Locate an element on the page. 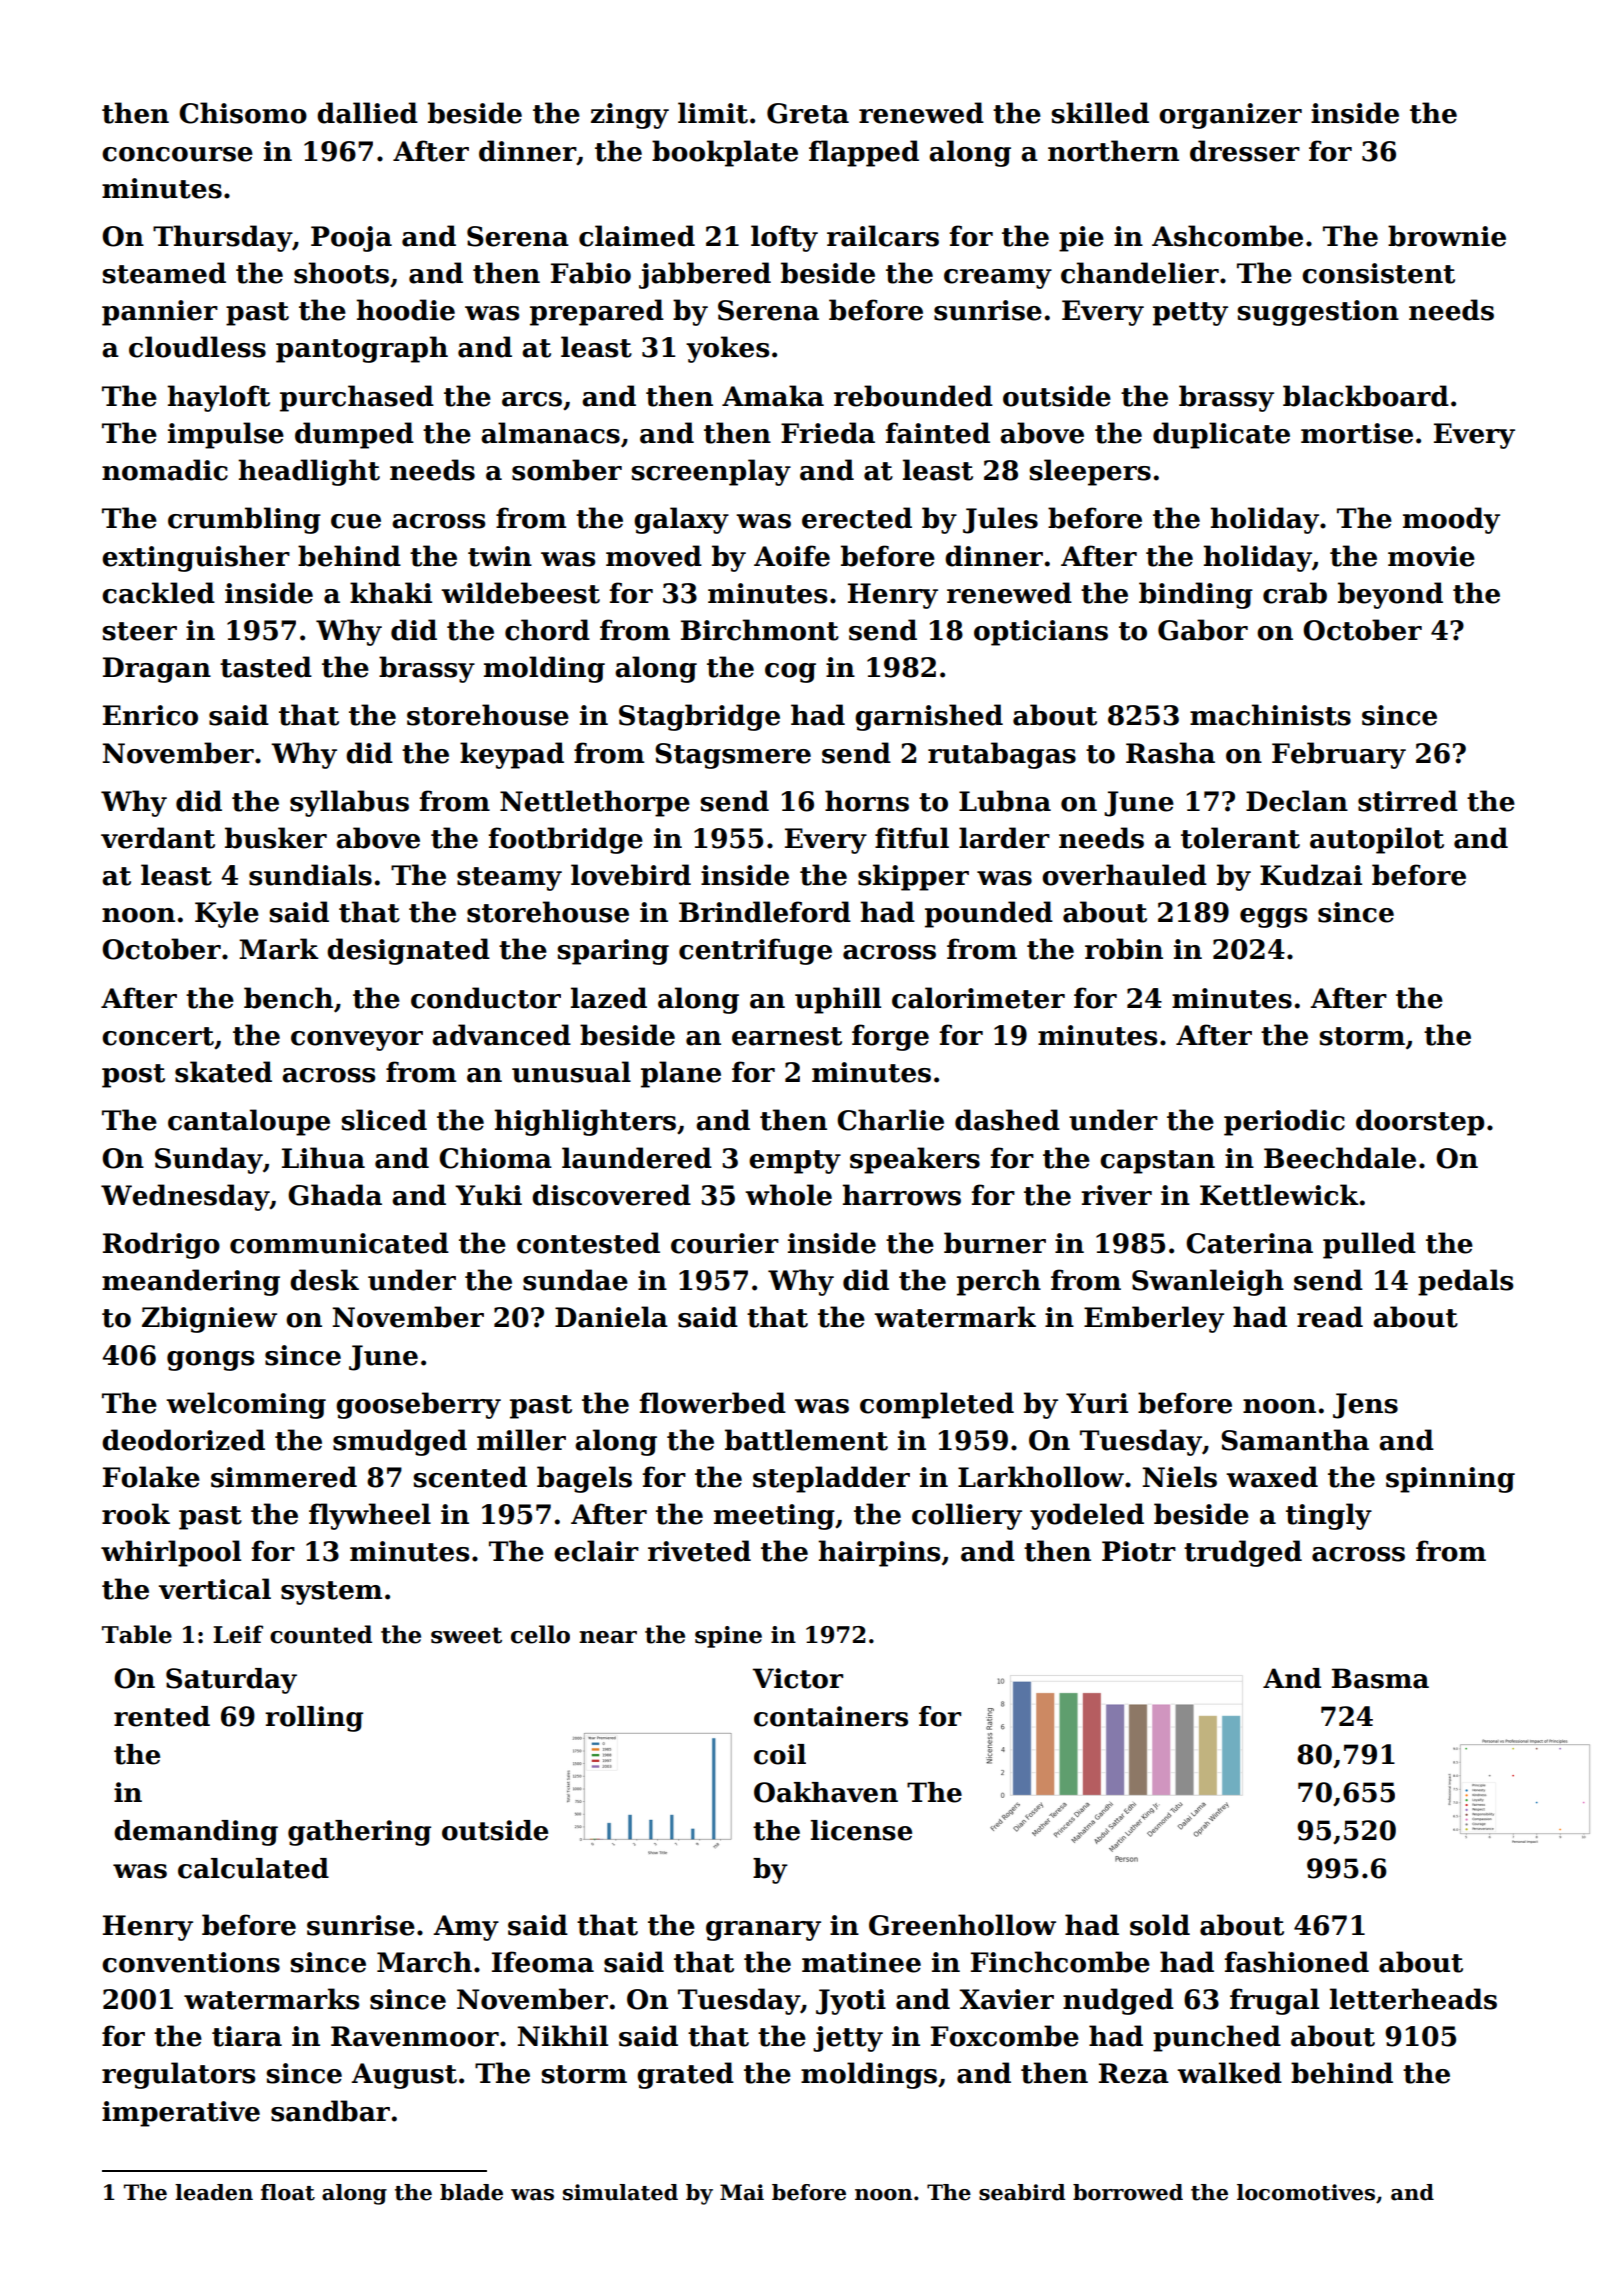 This document has width=1620, height=2292. conductor is located at coordinates (486, 998).
